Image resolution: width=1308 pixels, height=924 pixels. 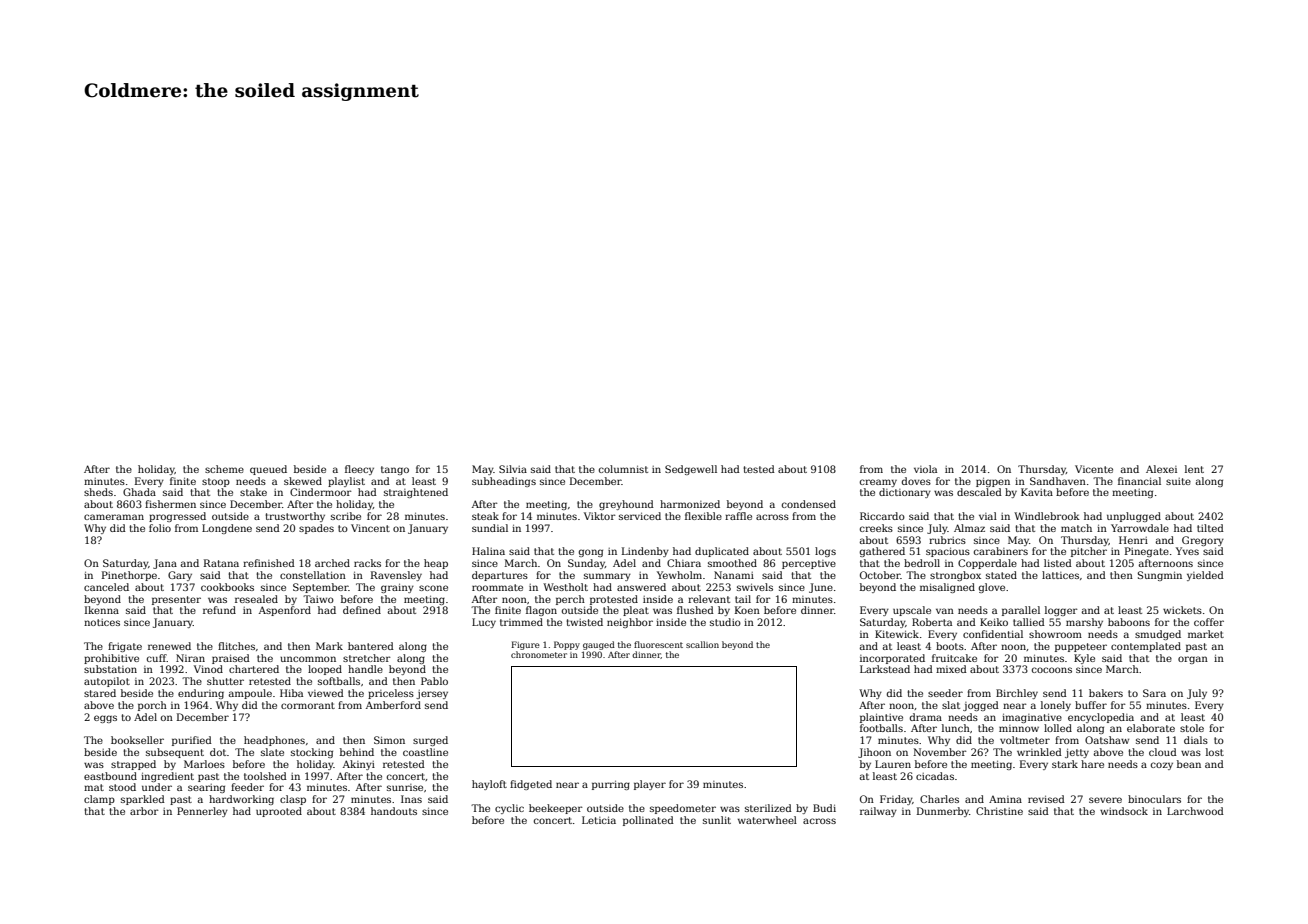 I want to click on Silvia, so click(x=513, y=469).
